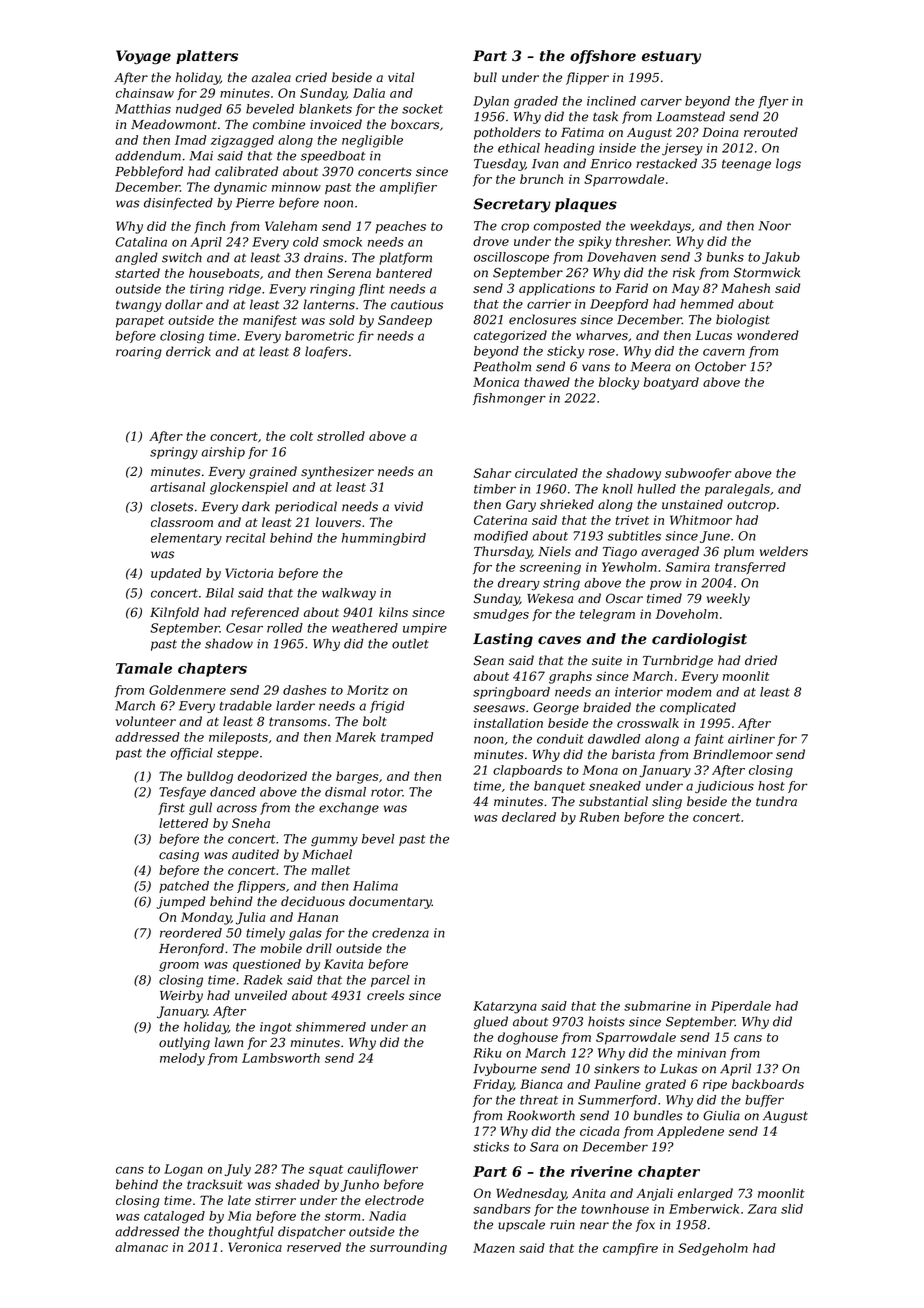 The image size is (924, 1308). I want to click on vital, so click(401, 77).
